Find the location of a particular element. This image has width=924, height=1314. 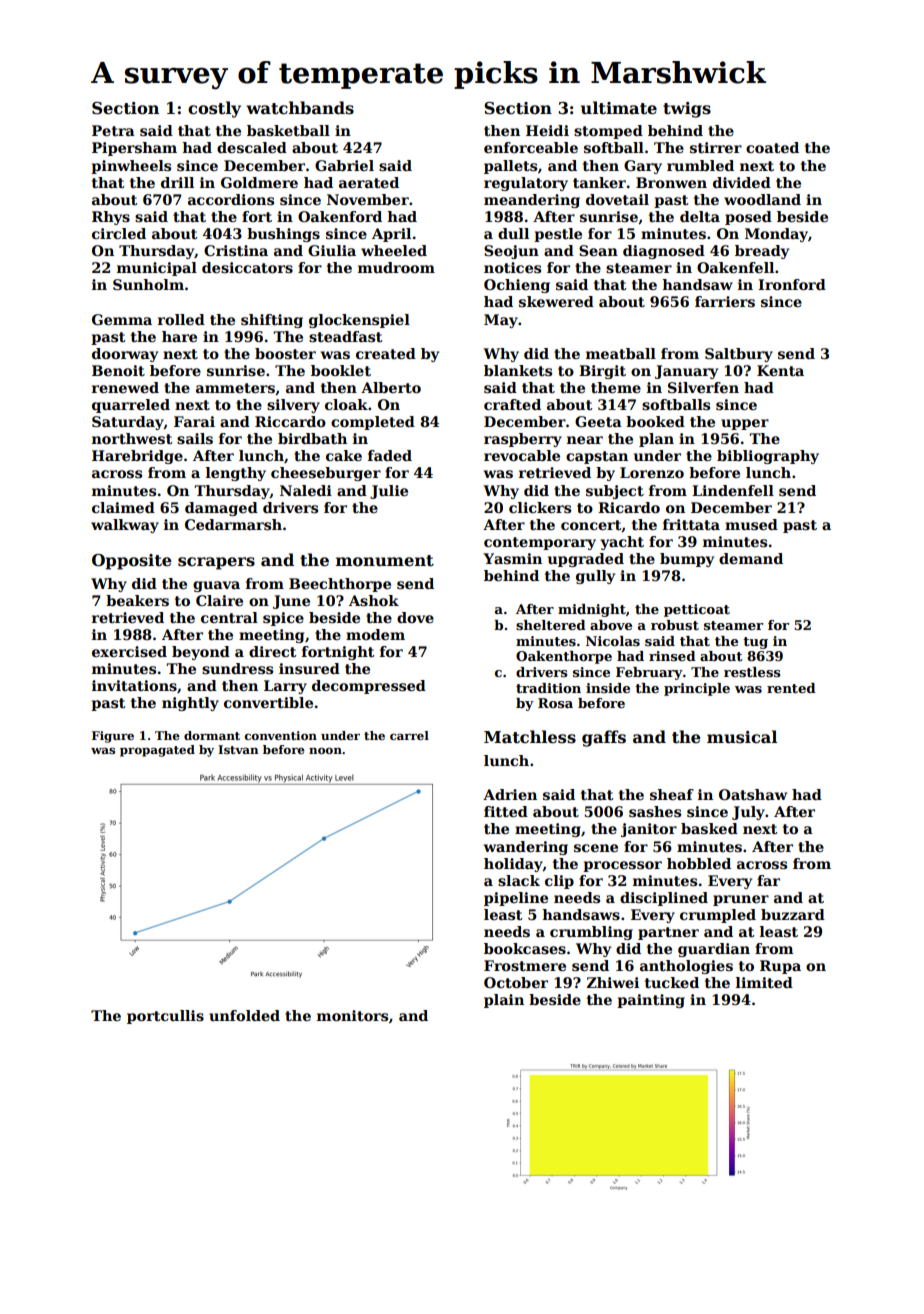

faded is located at coordinates (390, 455).
